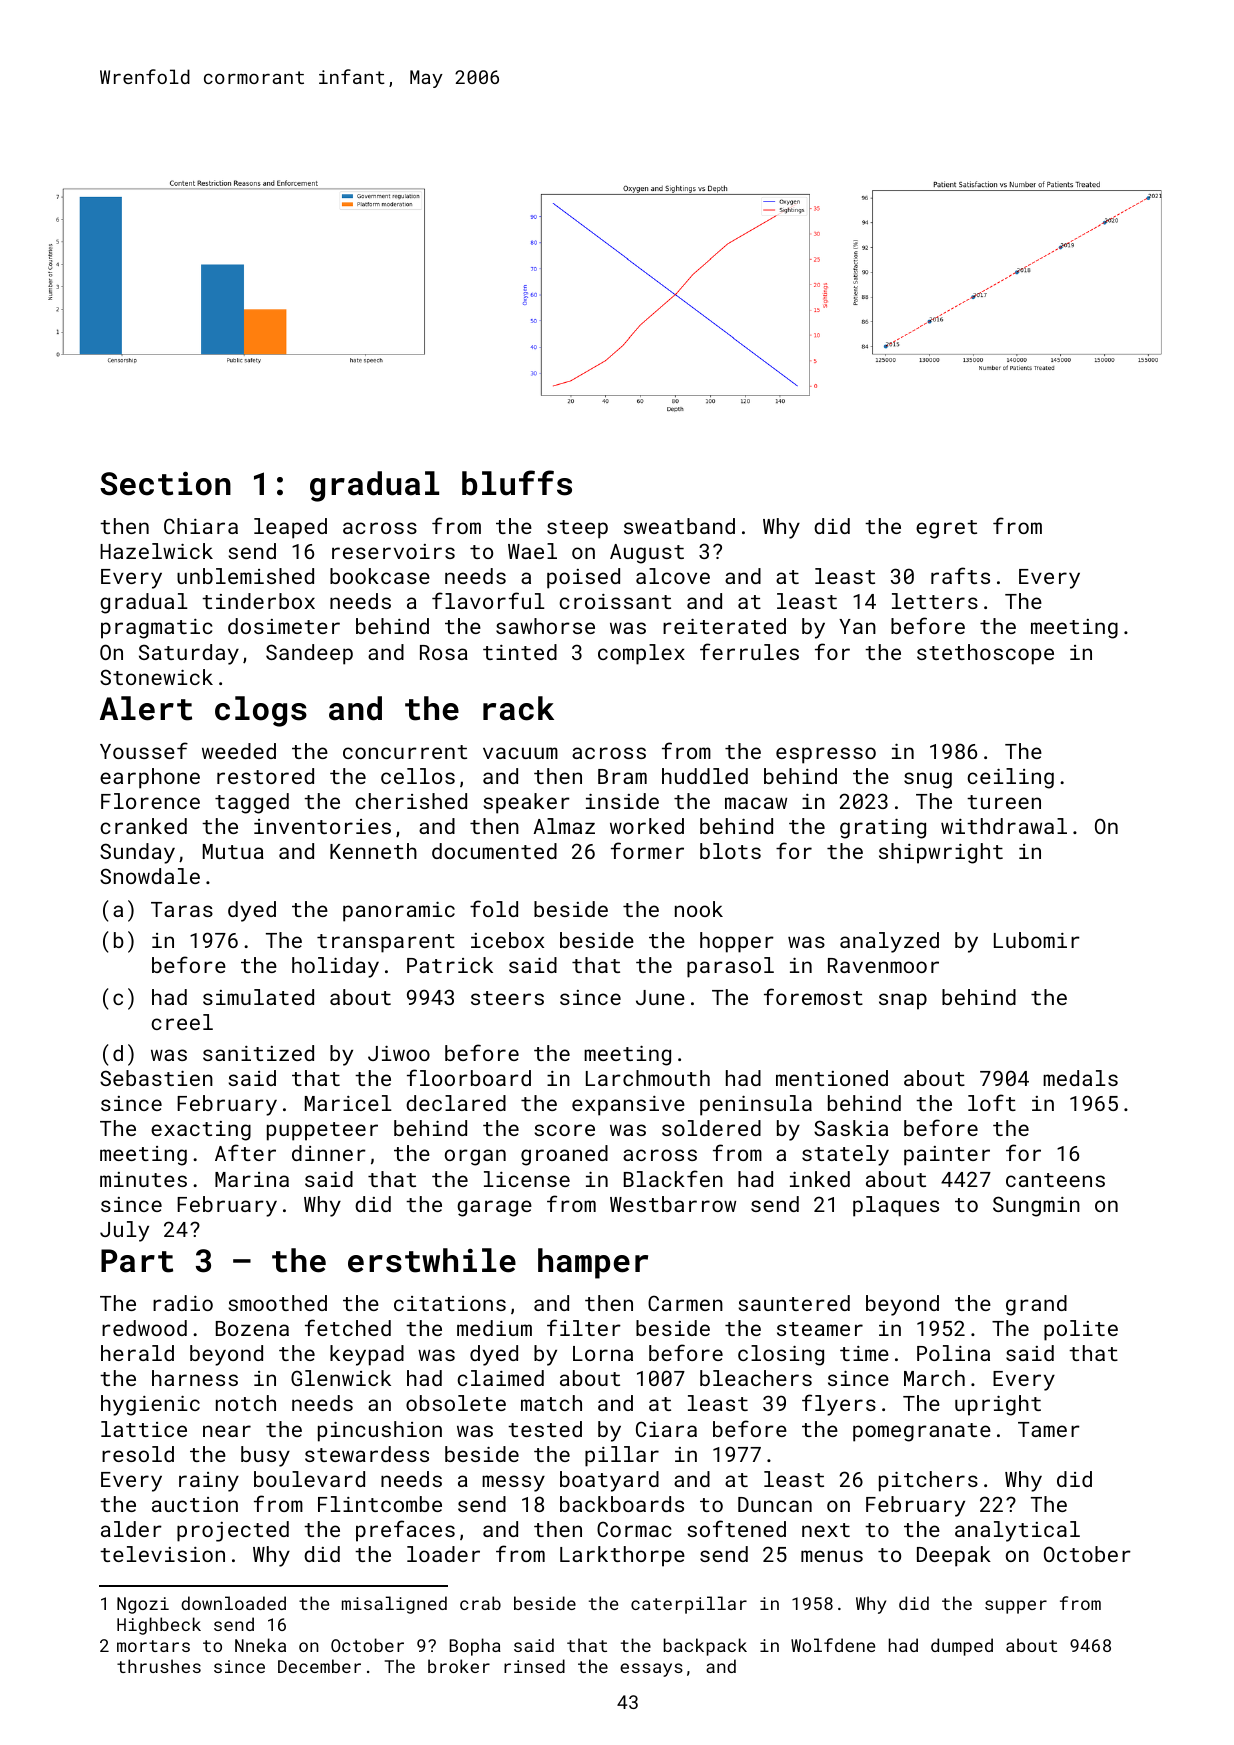 This screenshot has height=1745, width=1234. I want to click on bookcase, so click(380, 576).
